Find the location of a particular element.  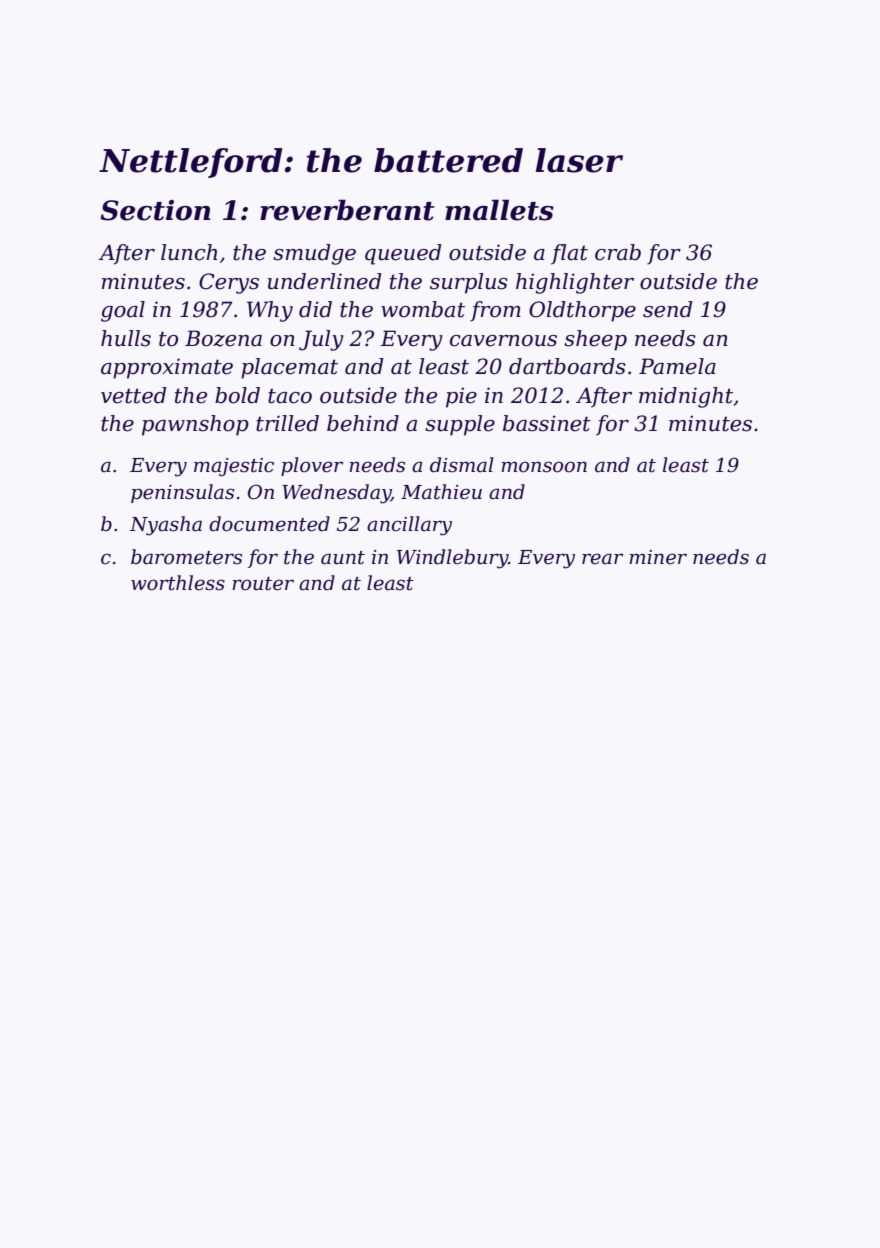

highlighter is located at coordinates (575, 283).
